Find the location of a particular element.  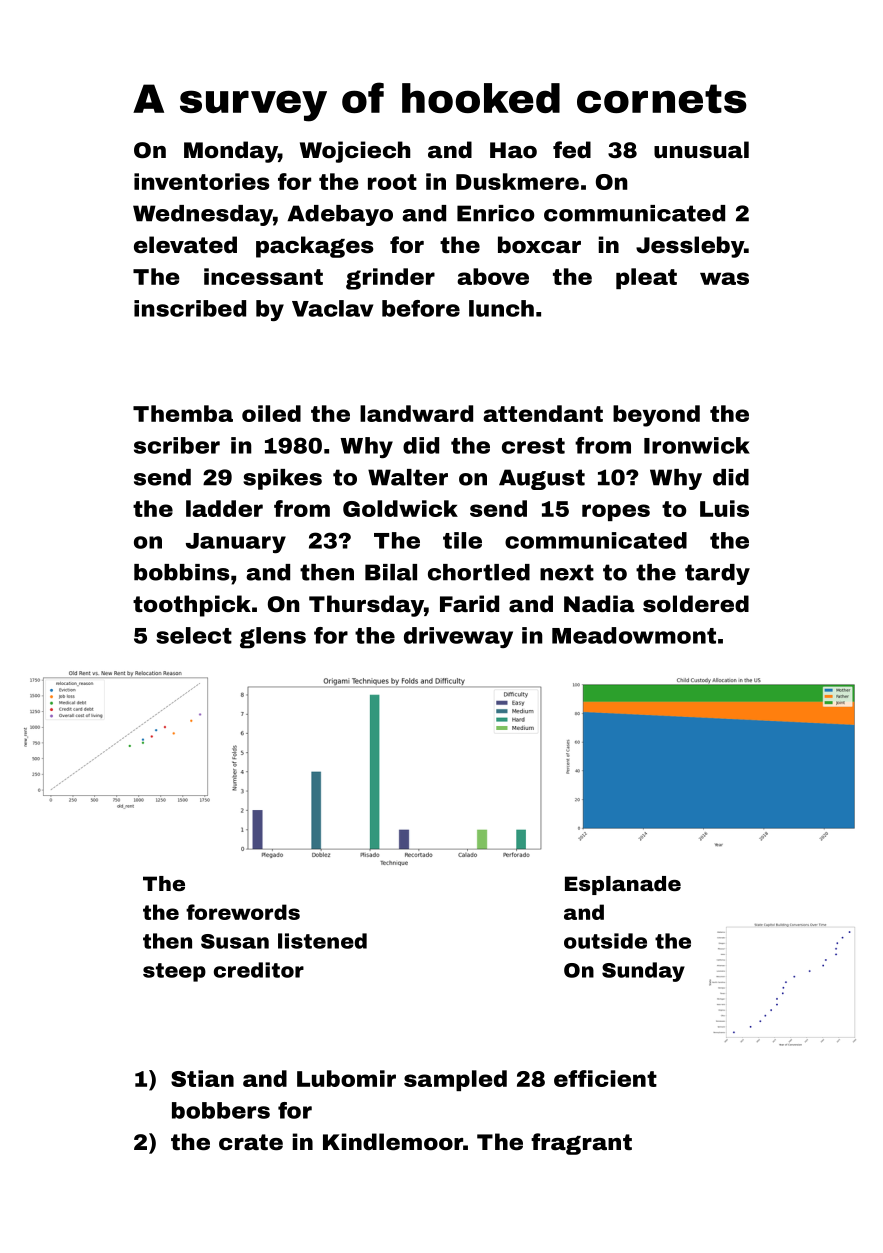

attendant is located at coordinates (543, 413).
